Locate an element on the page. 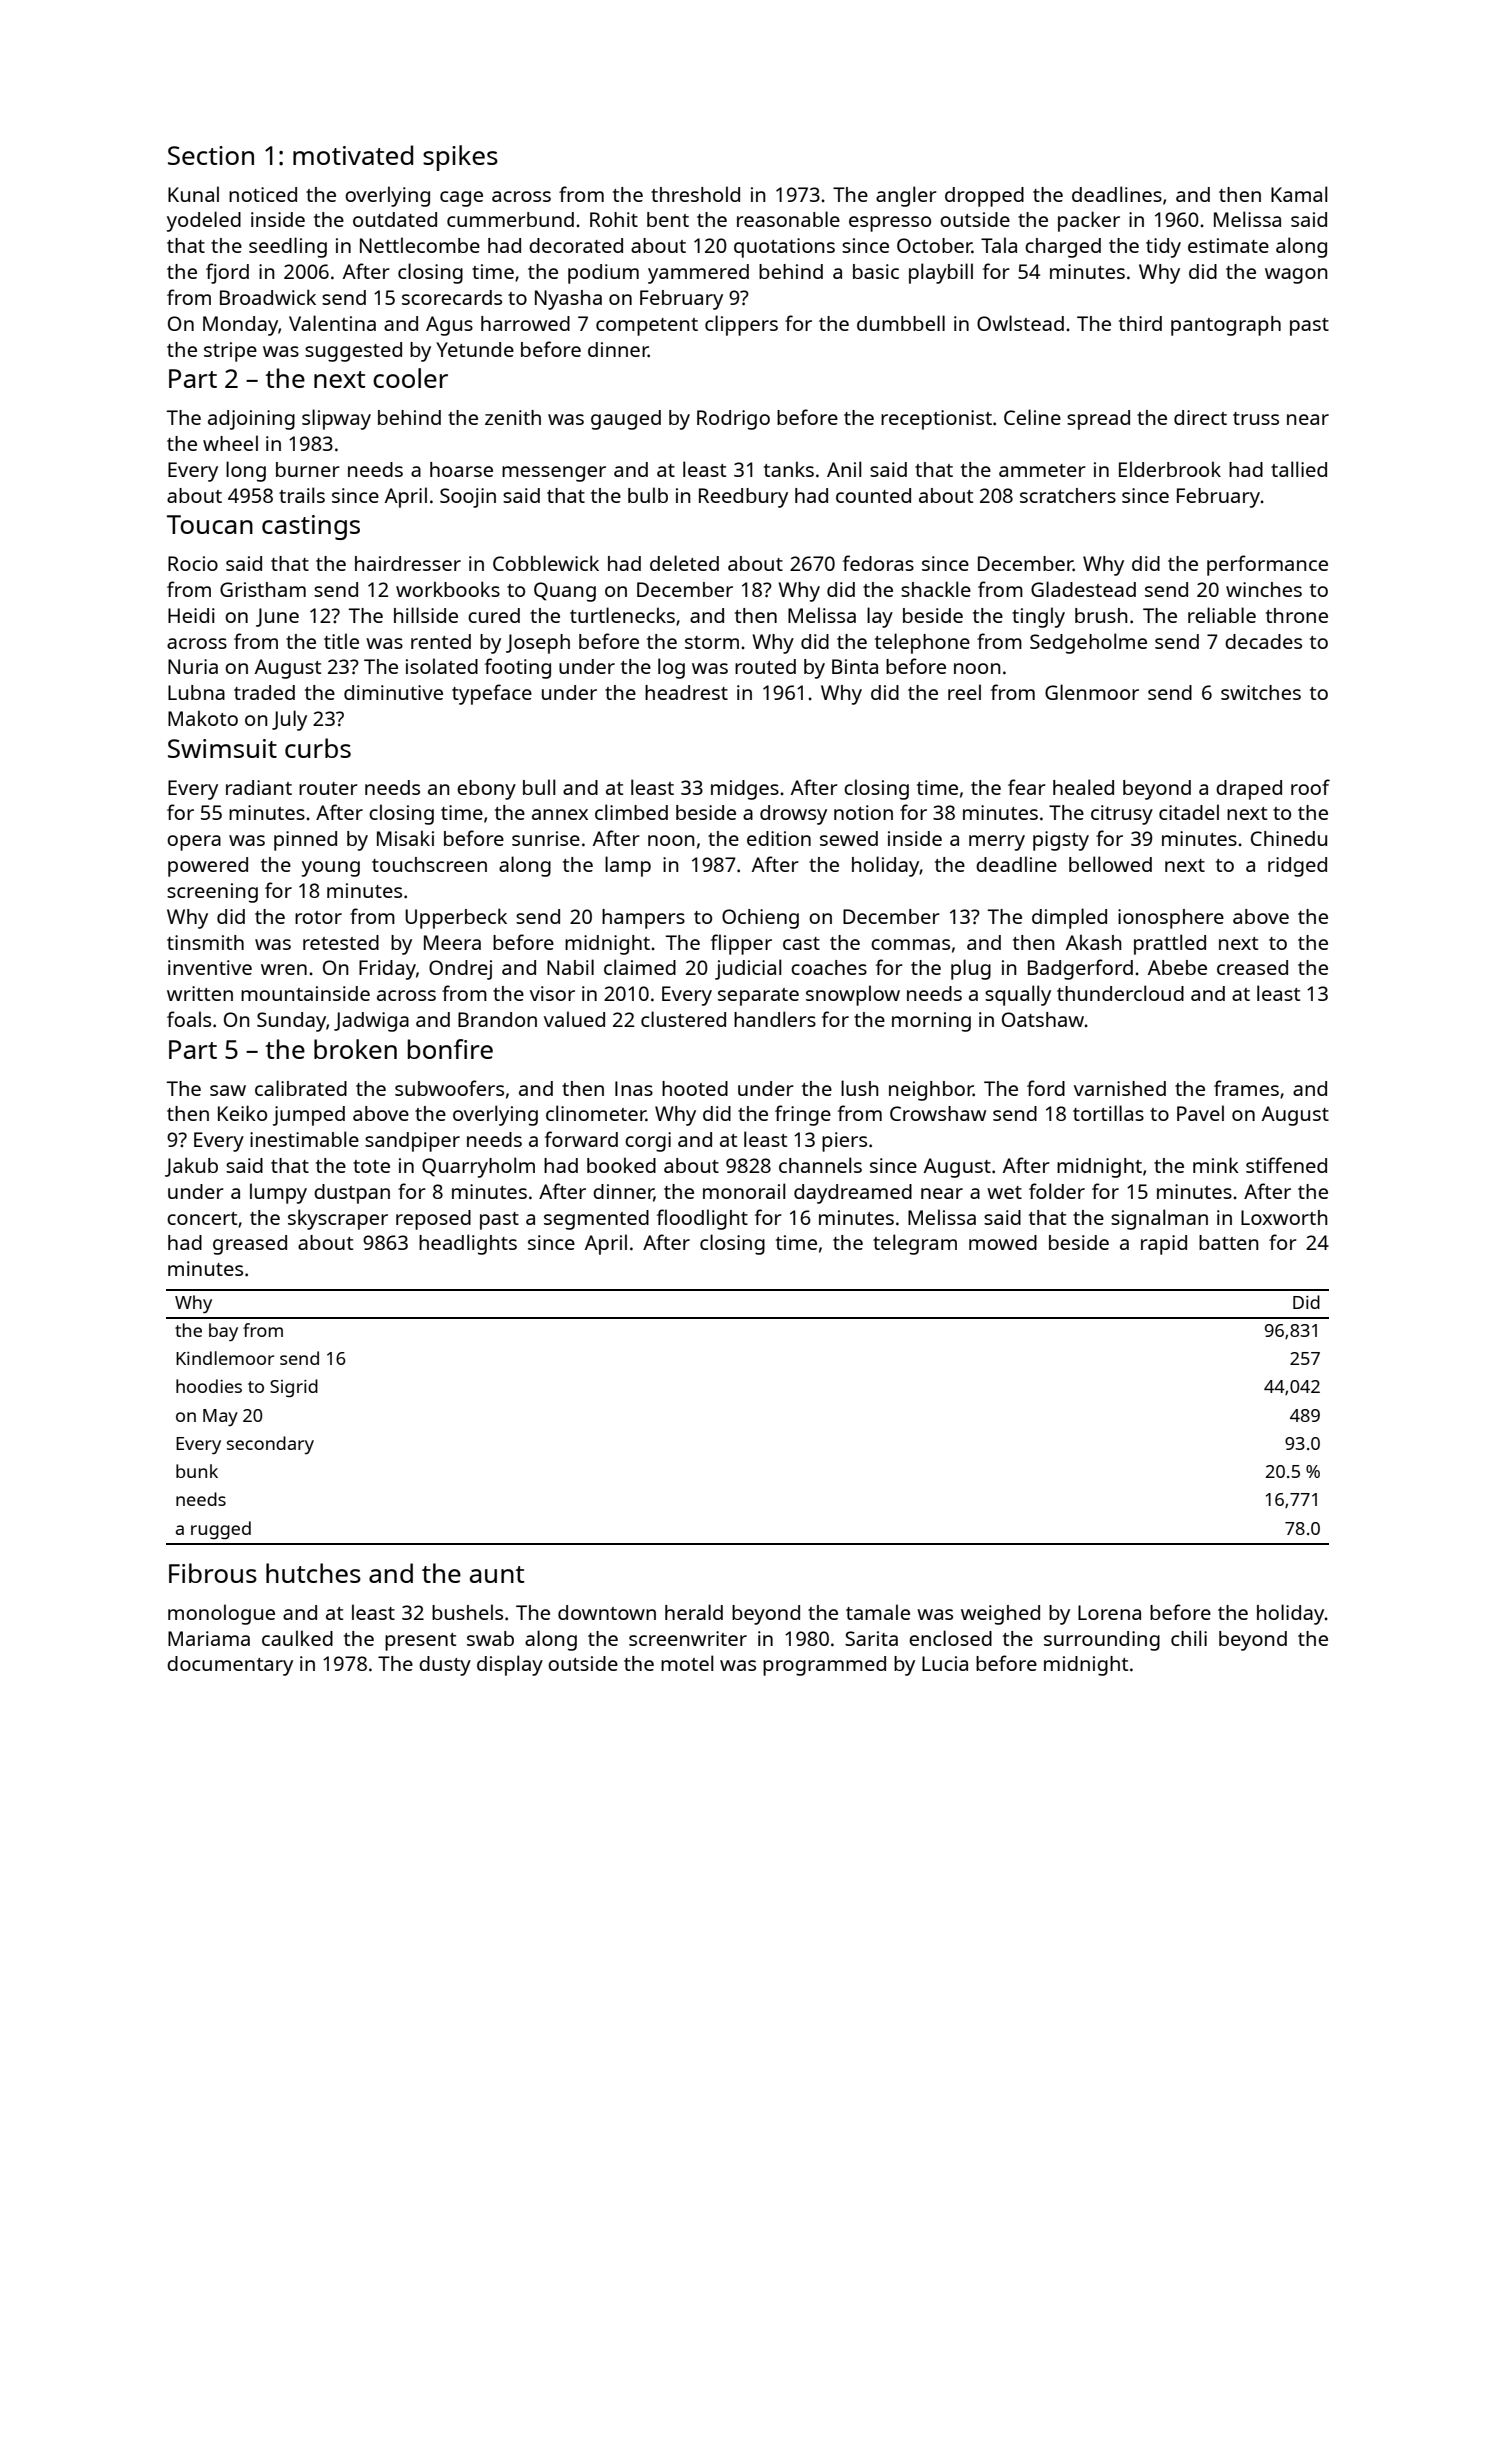 This document has width=1496, height=2464. Upperbeck is located at coordinates (456, 918).
